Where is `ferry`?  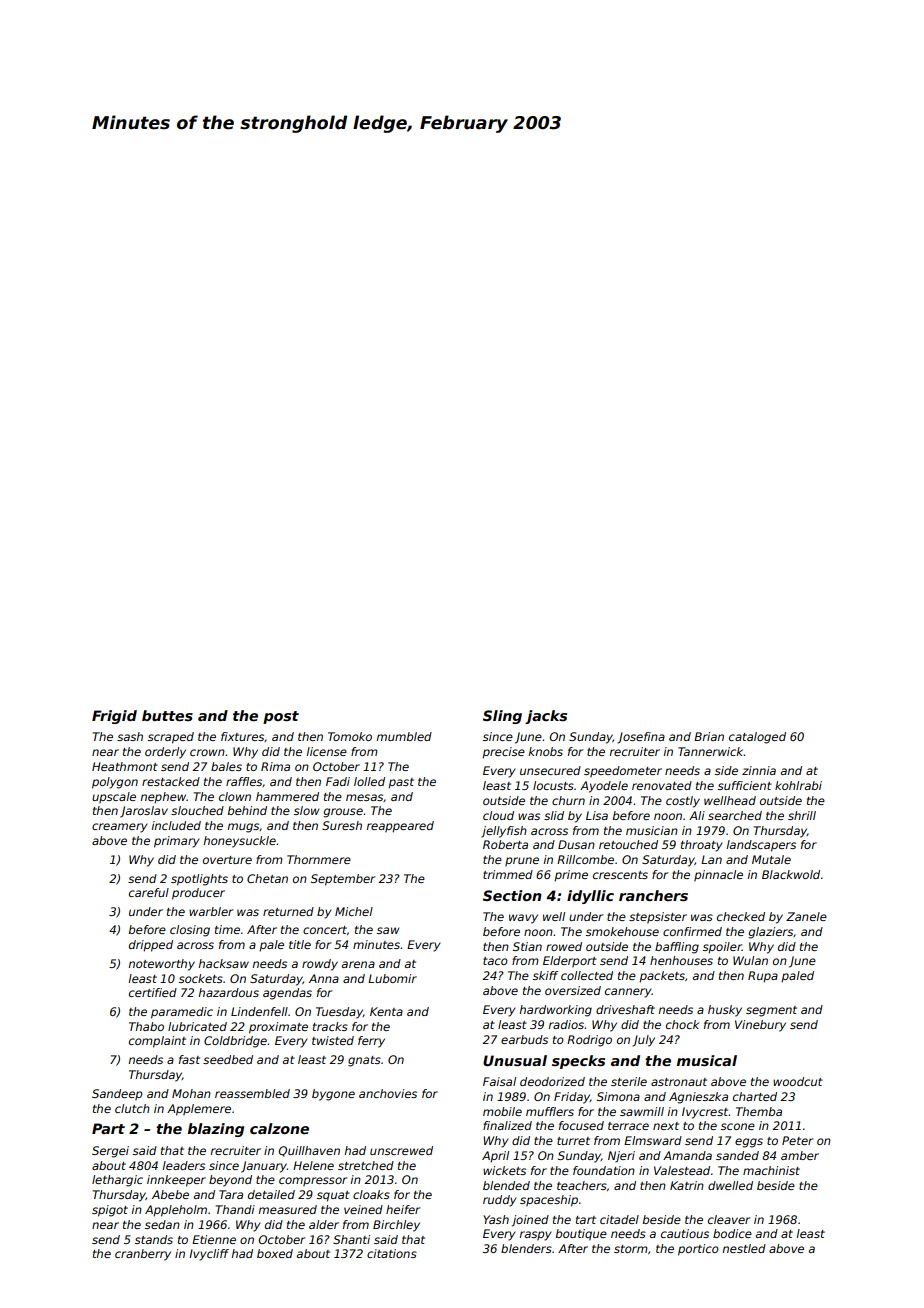
ferry is located at coordinates (371, 1042).
